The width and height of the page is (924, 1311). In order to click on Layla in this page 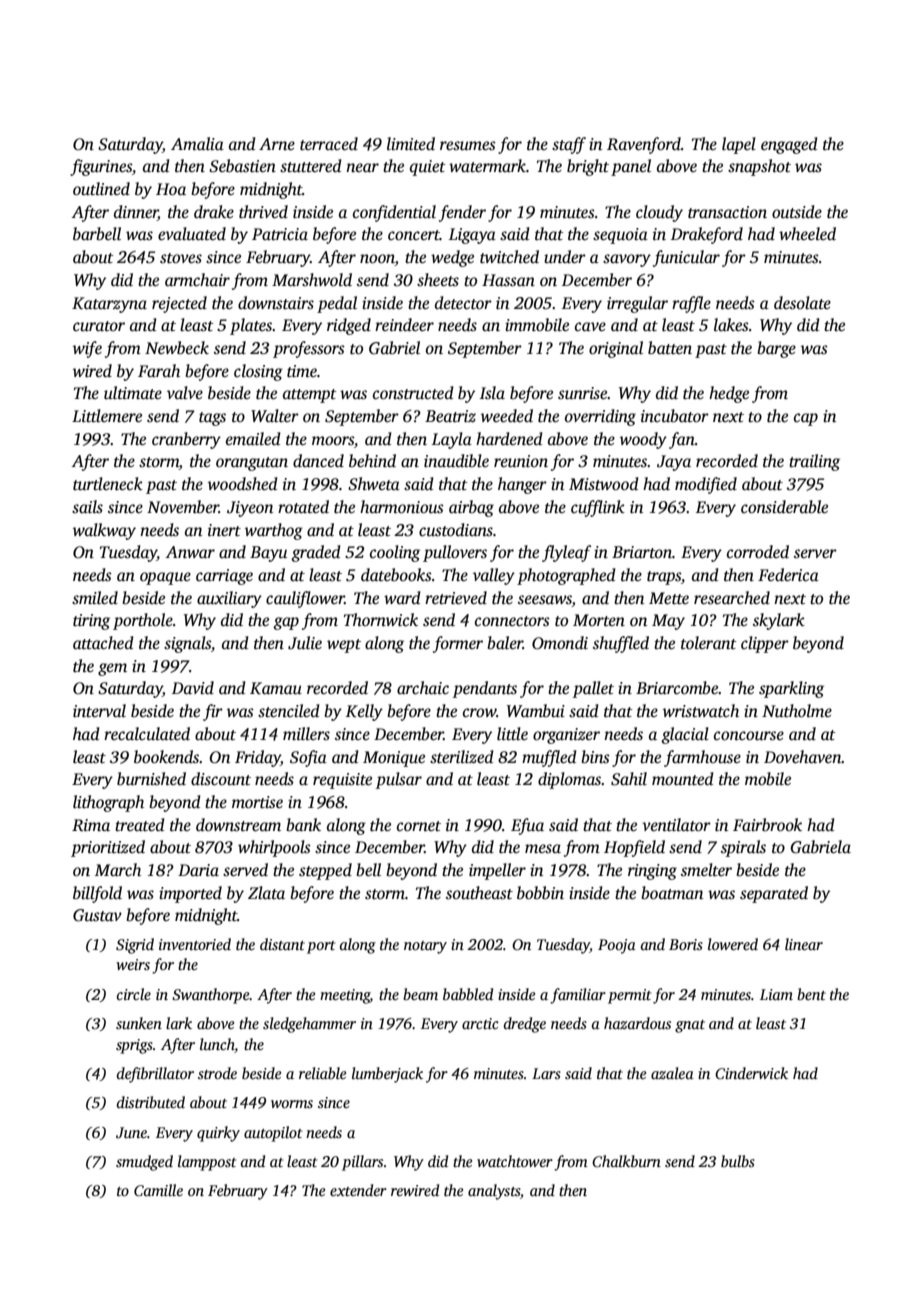, I will do `click(452, 440)`.
